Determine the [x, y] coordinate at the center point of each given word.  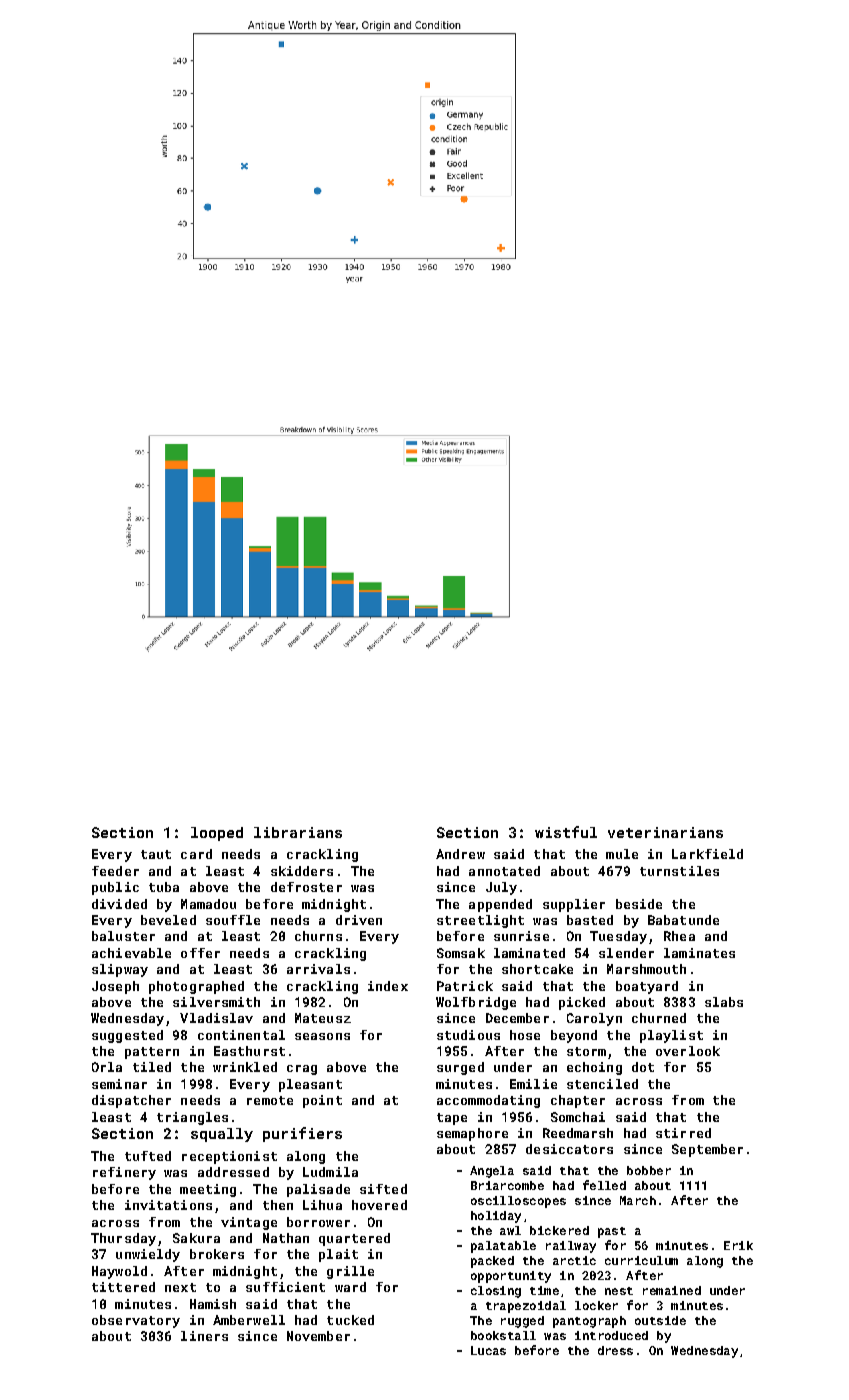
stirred [683, 1133]
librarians [298, 832]
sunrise [521, 936]
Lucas [488, 1350]
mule [622, 854]
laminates [699, 953]
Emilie [533, 1084]
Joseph [115, 987]
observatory [136, 1321]
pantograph [589, 1322]
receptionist [229, 1157]
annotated [504, 871]
